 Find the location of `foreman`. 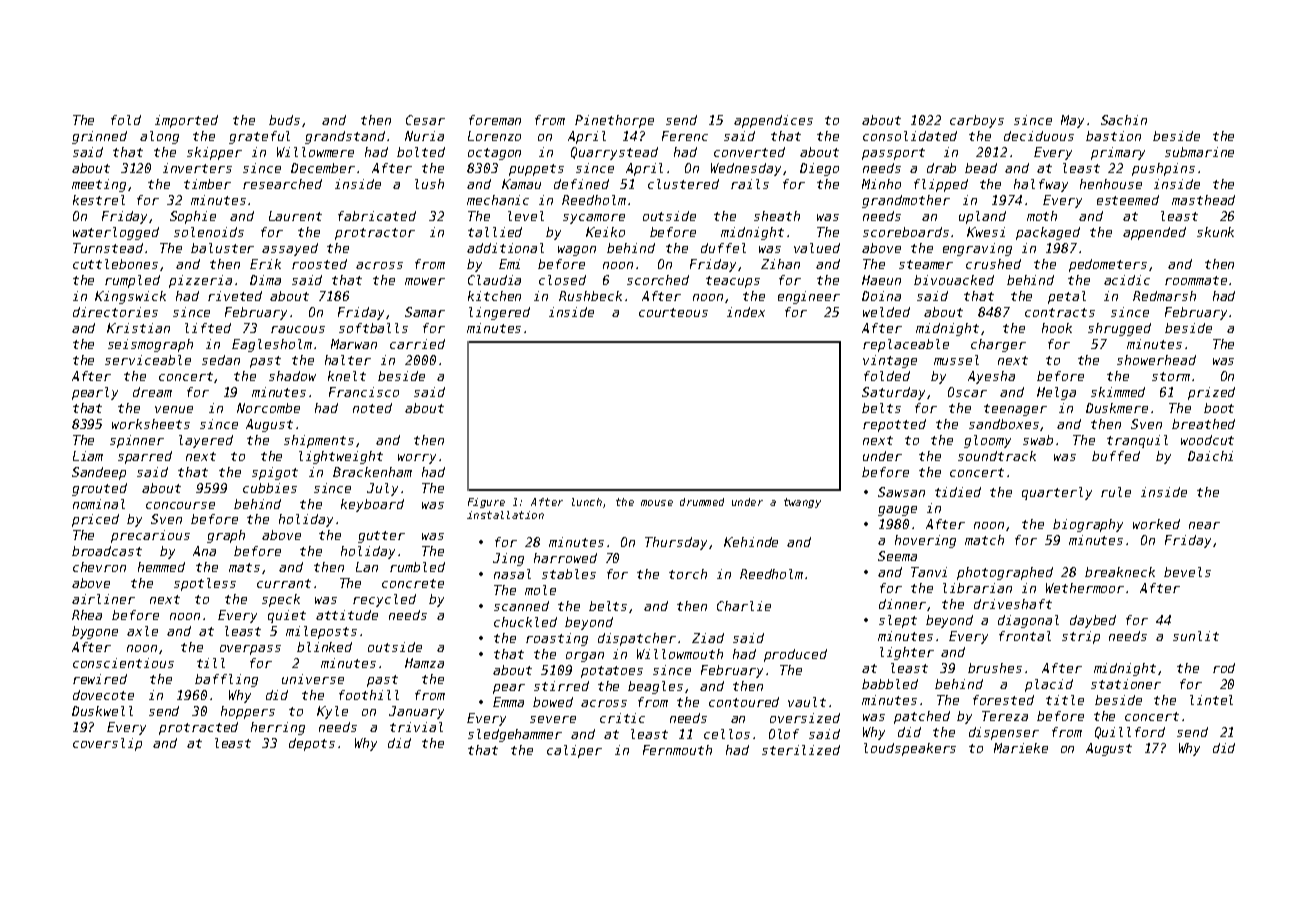

foreman is located at coordinates (495, 120).
